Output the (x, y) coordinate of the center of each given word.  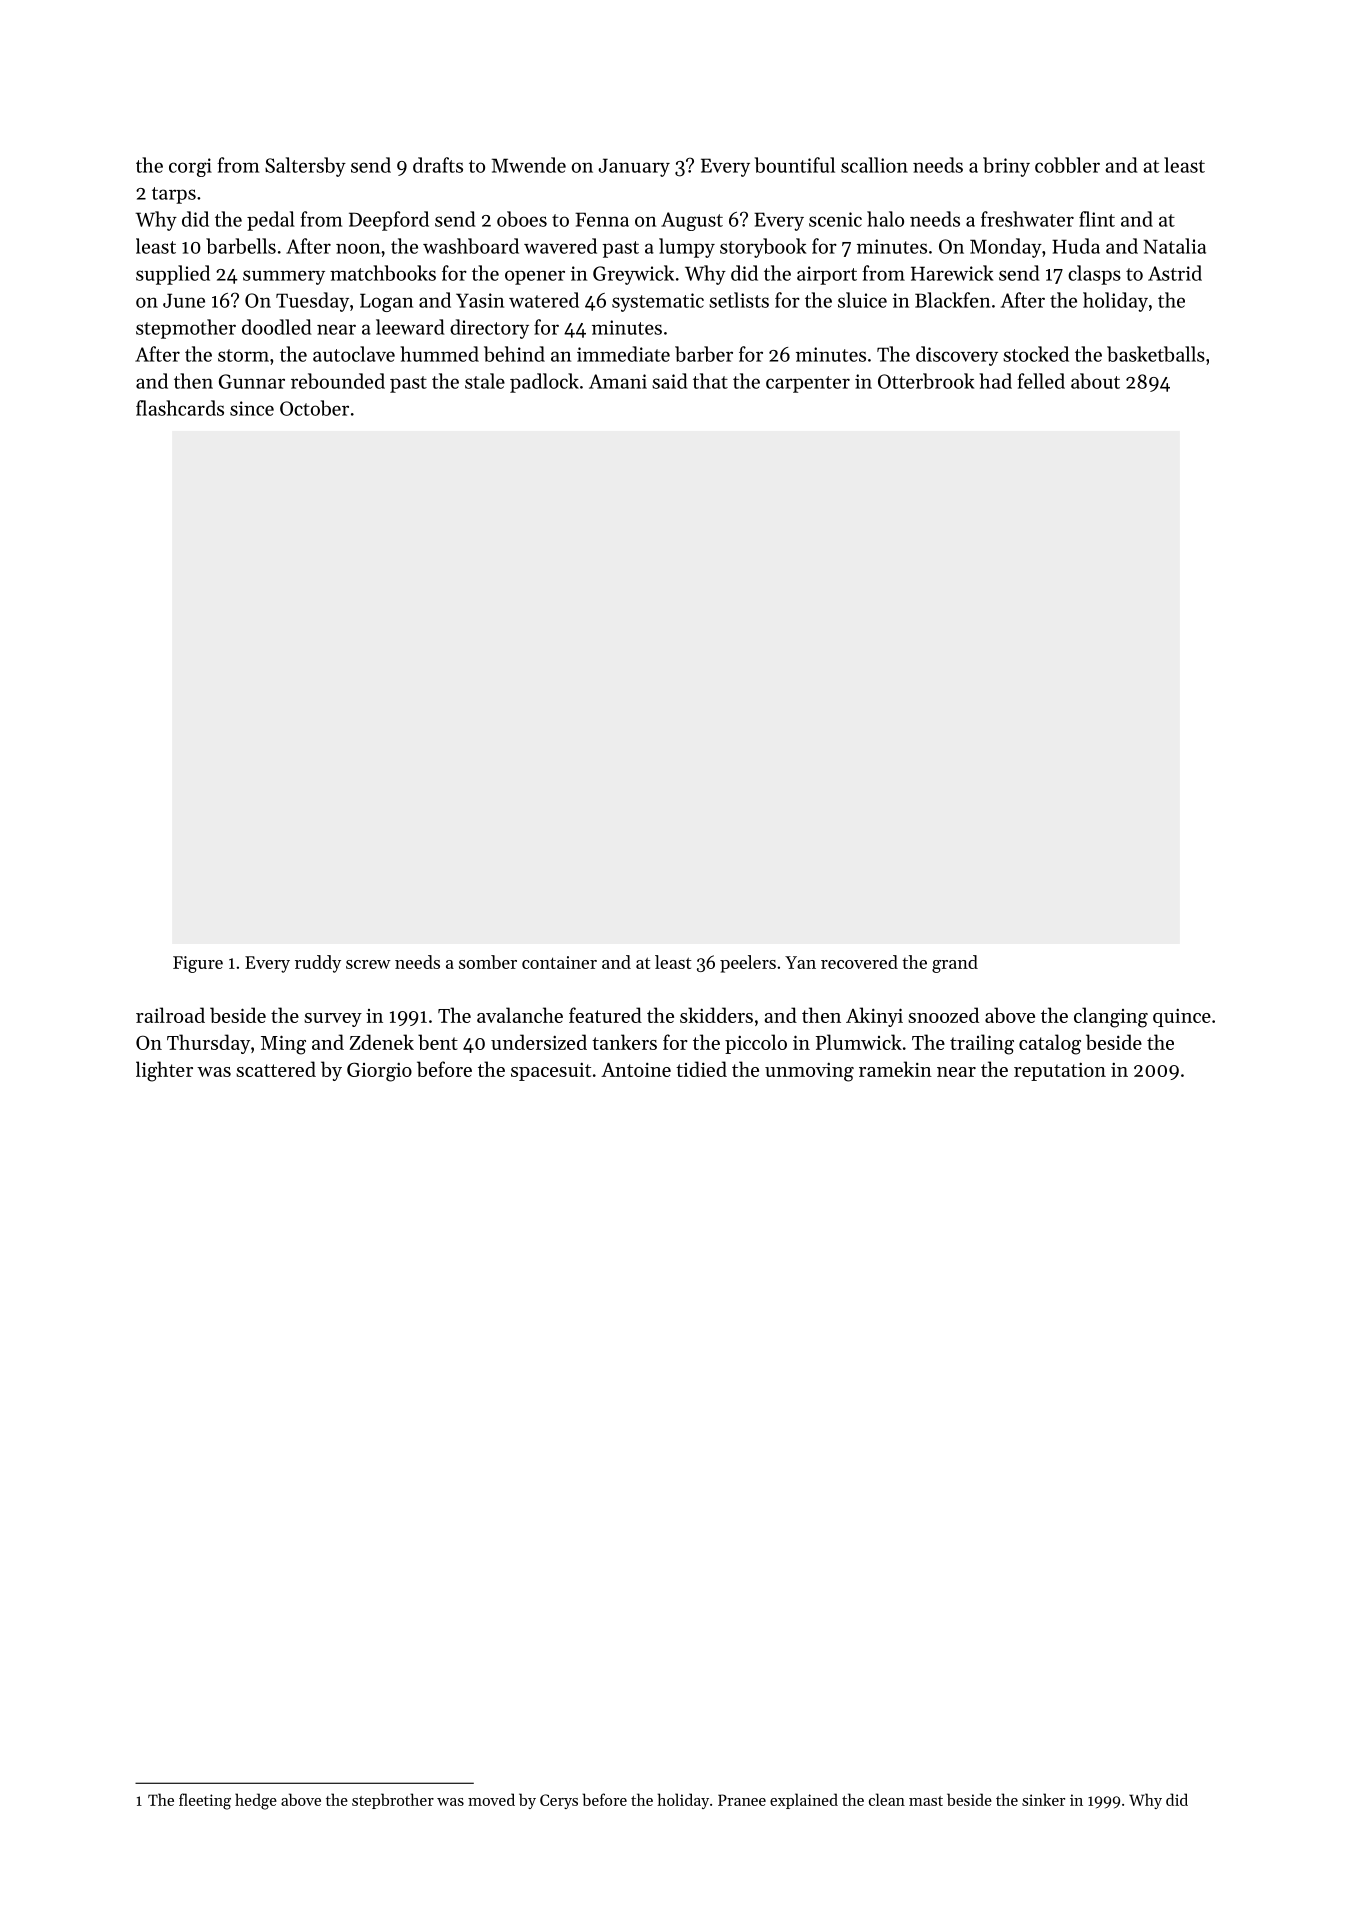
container (559, 962)
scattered (276, 1069)
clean (887, 1799)
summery (284, 277)
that (710, 381)
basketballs (1156, 354)
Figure (198, 964)
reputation (1060, 1072)
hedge (256, 1801)
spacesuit (551, 1072)
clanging (1111, 1017)
